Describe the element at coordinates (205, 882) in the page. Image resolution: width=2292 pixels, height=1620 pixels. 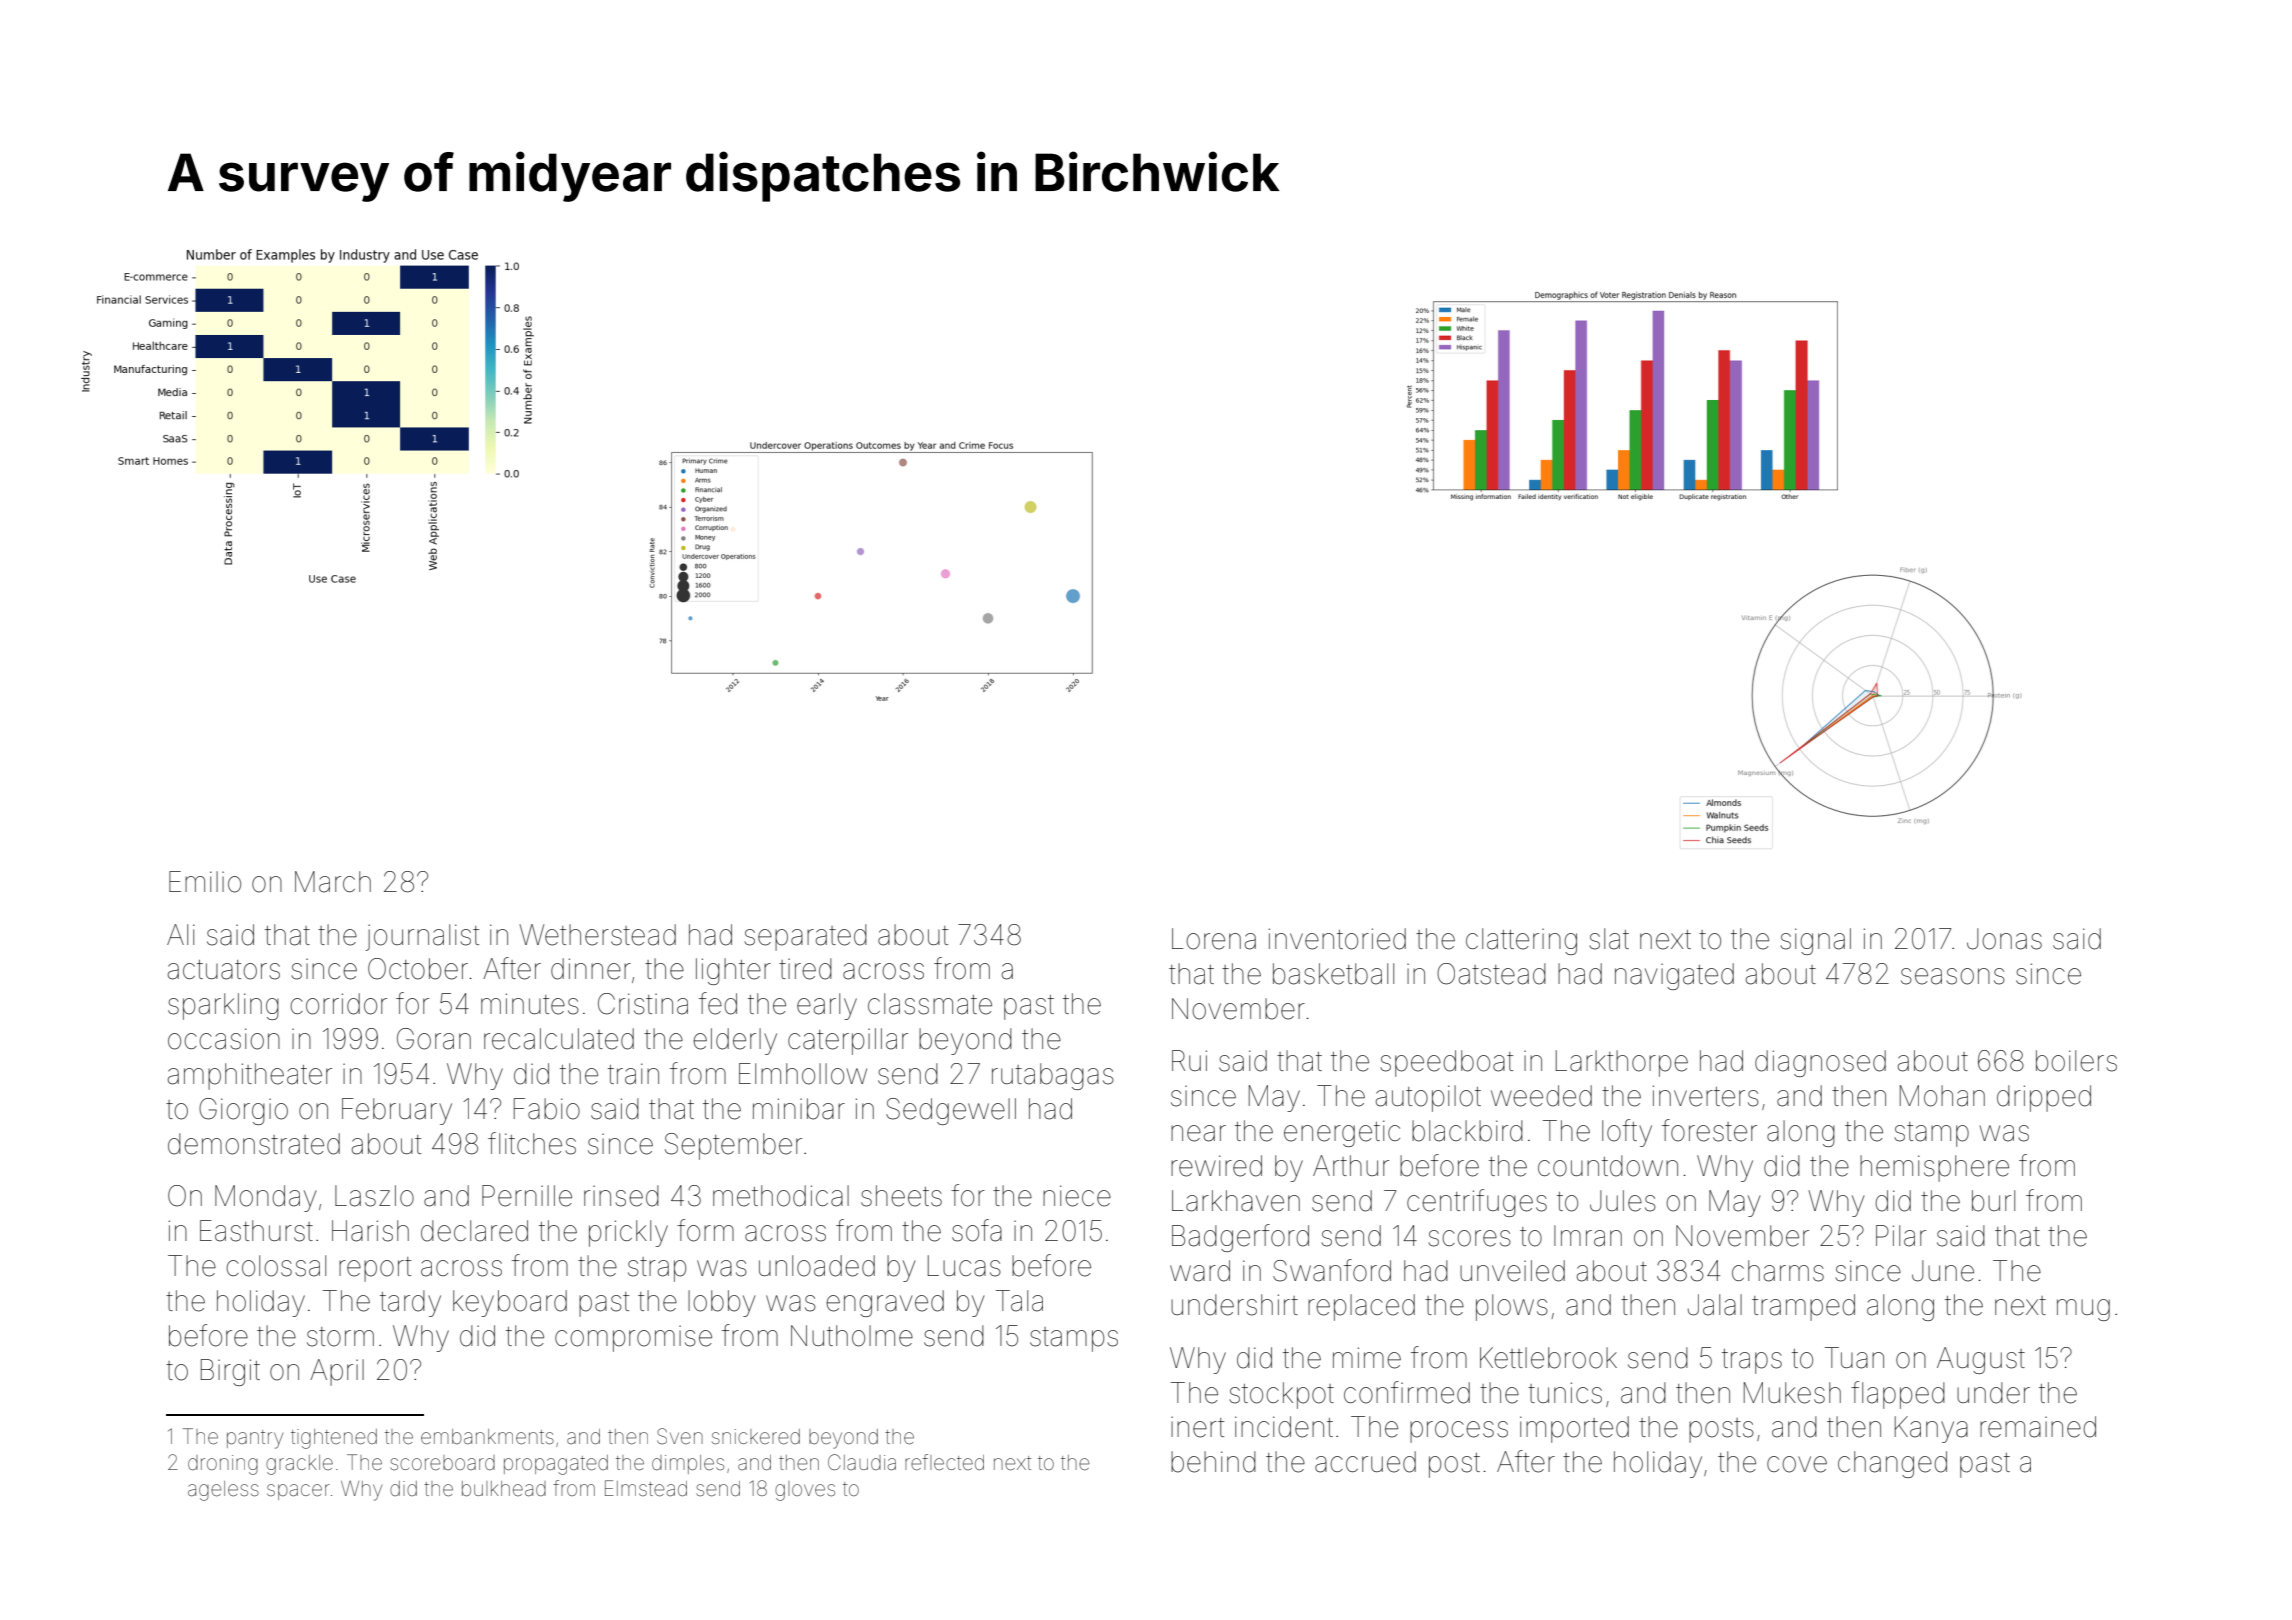
I see `Emilio` at that location.
